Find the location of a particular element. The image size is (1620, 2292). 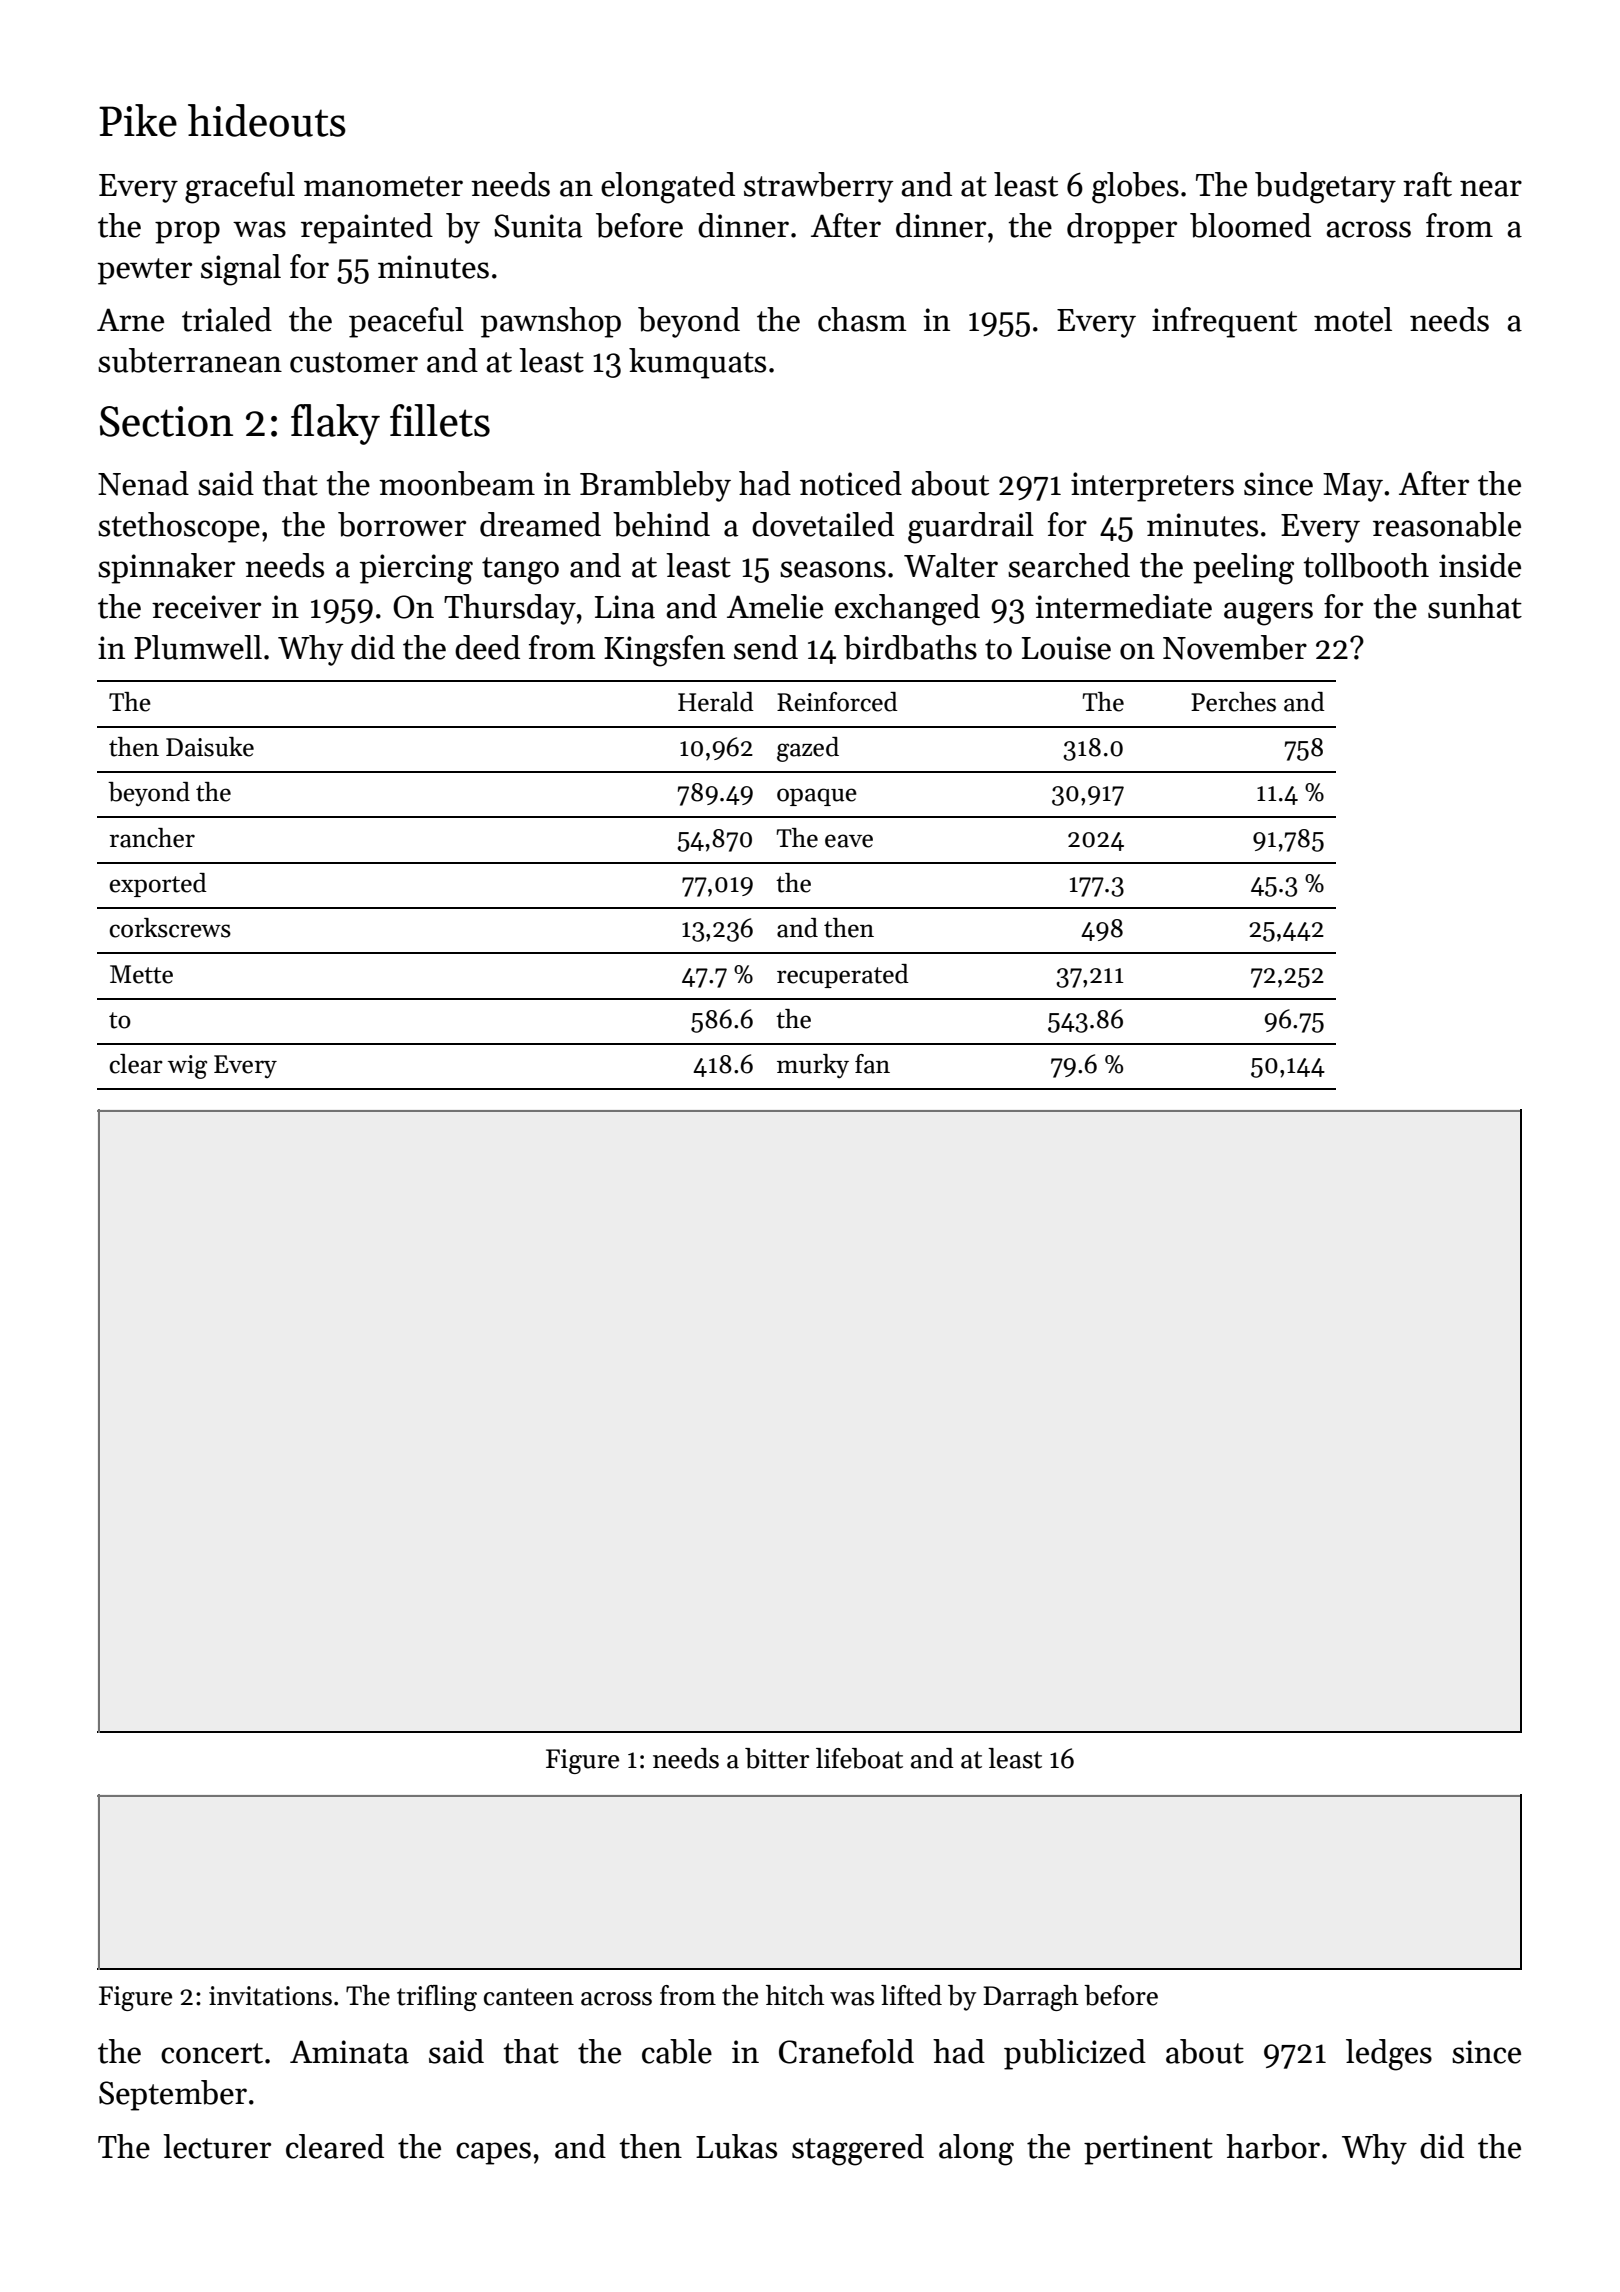

lifeboat is located at coordinates (859, 1758).
